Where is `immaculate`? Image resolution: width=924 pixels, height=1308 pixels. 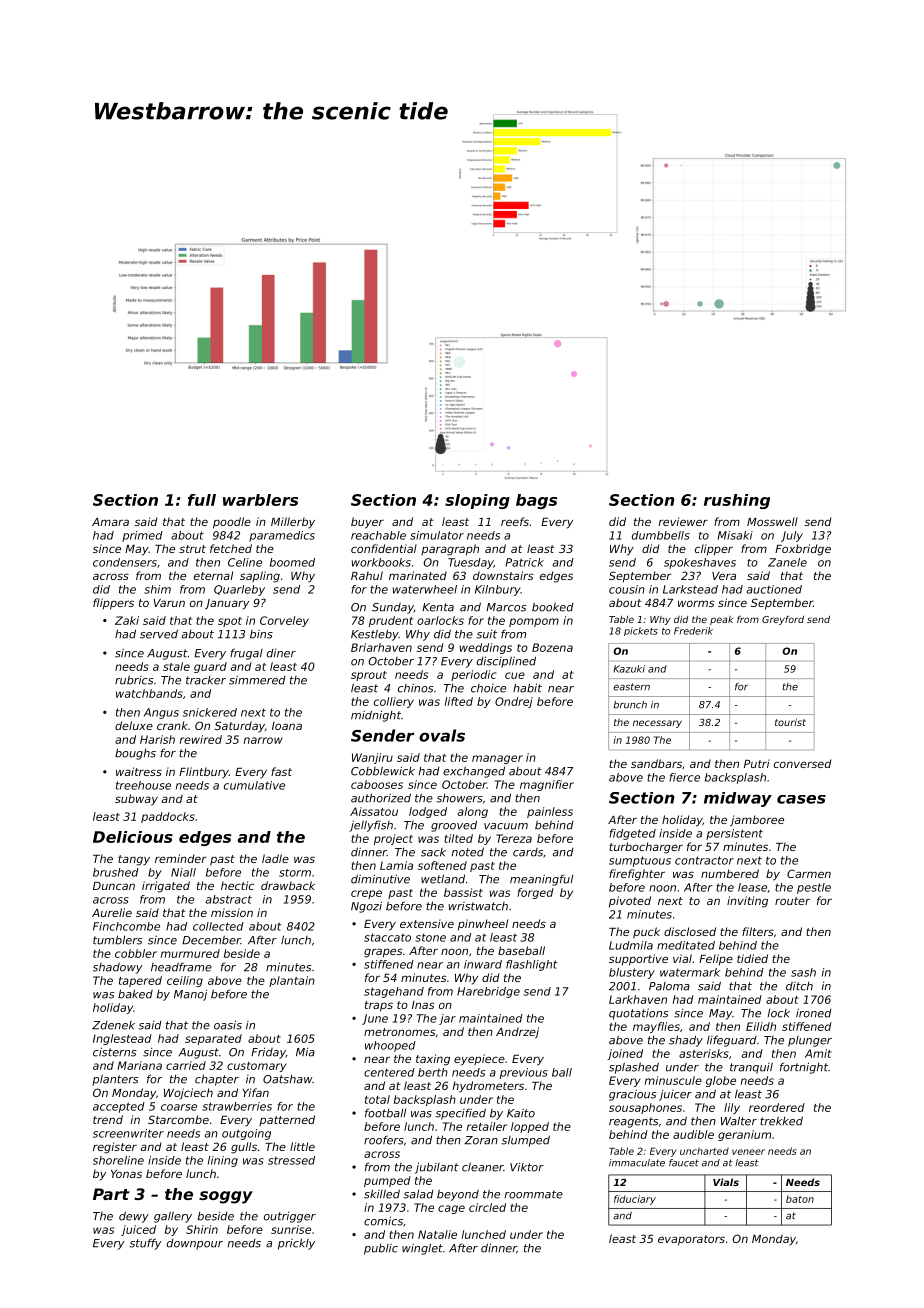
immaculate is located at coordinates (637, 1163).
